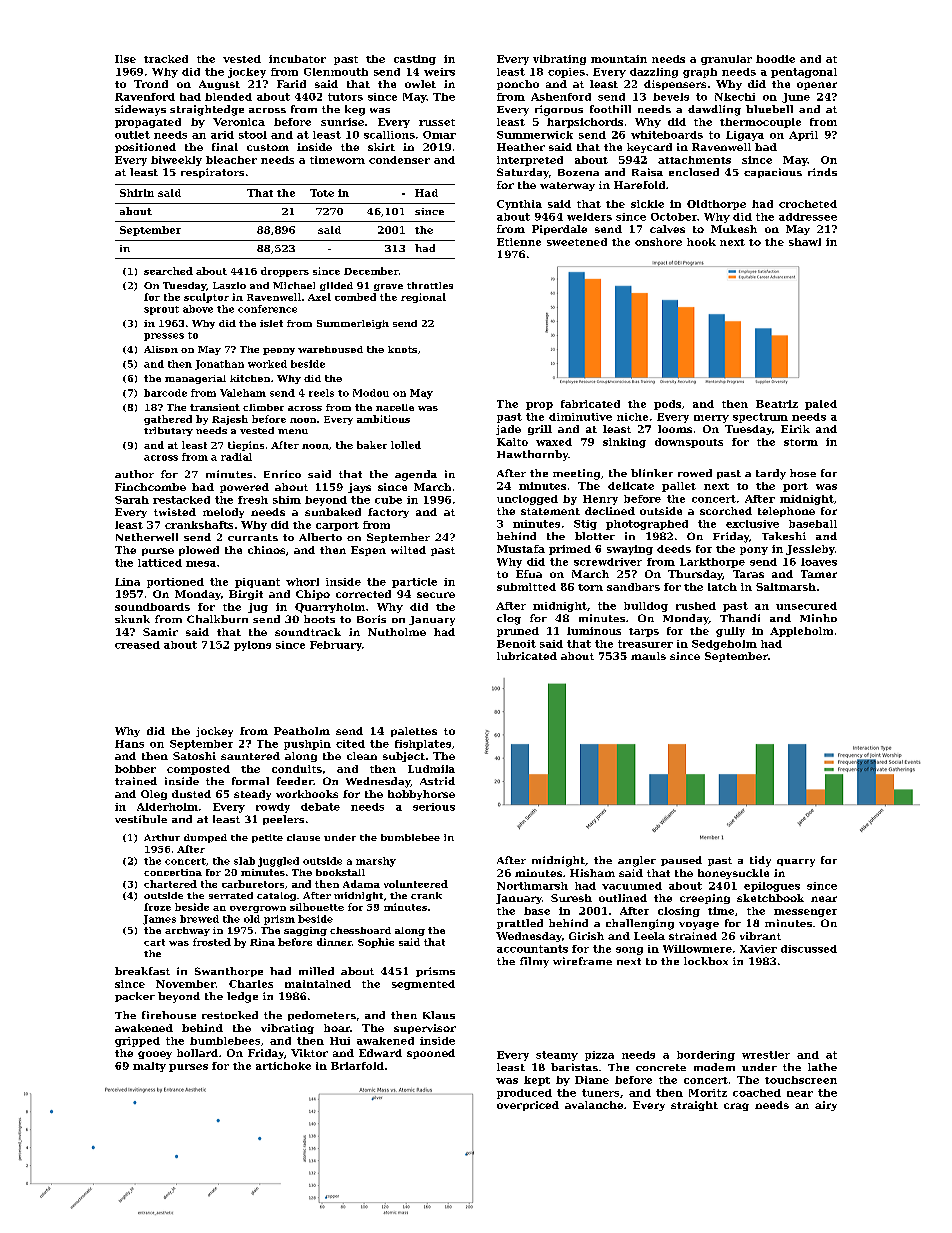 The image size is (952, 1233). Describe the element at coordinates (250, 756) in the screenshot. I see `sauntered` at that location.
